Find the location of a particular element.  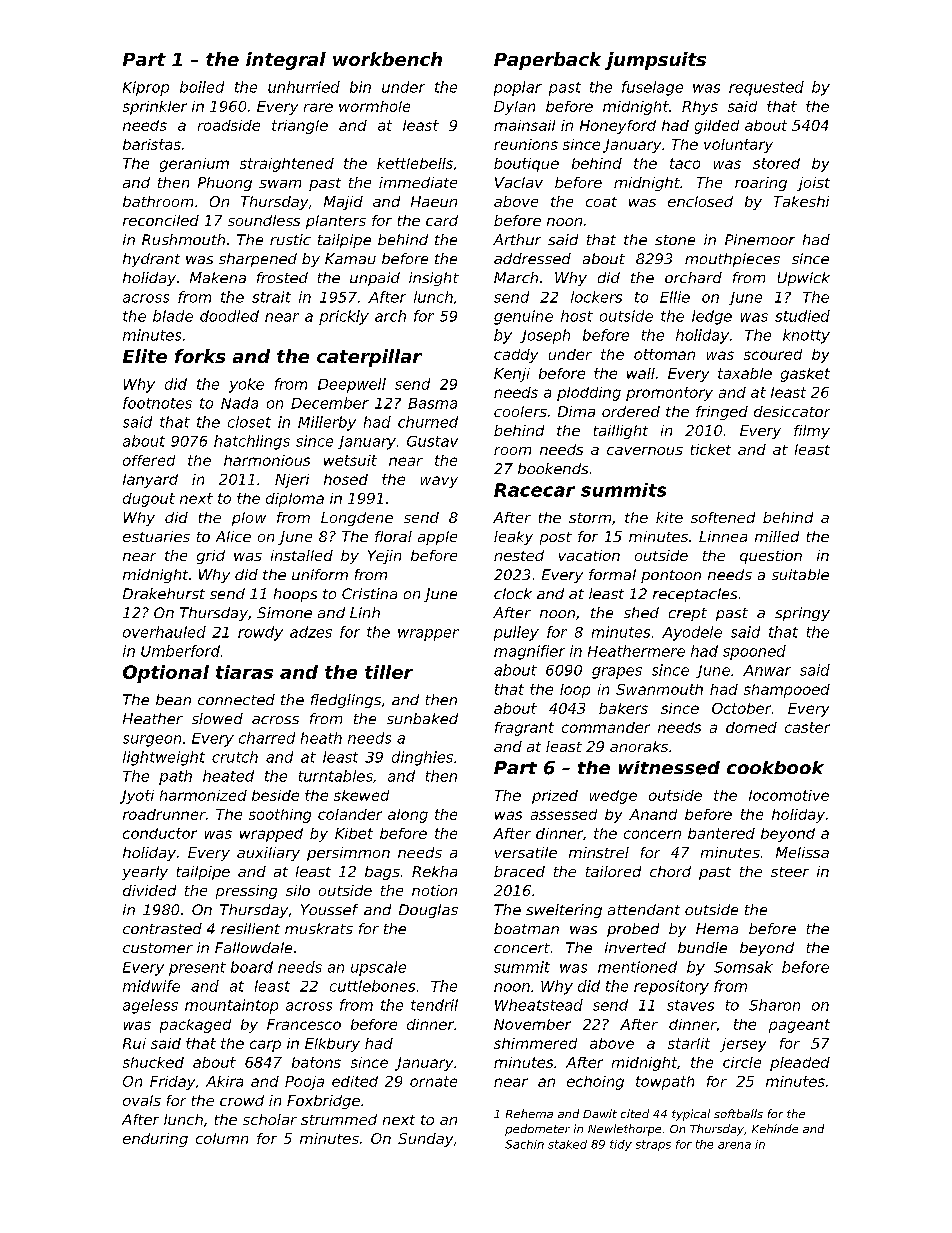

crowd is located at coordinates (242, 1100).
